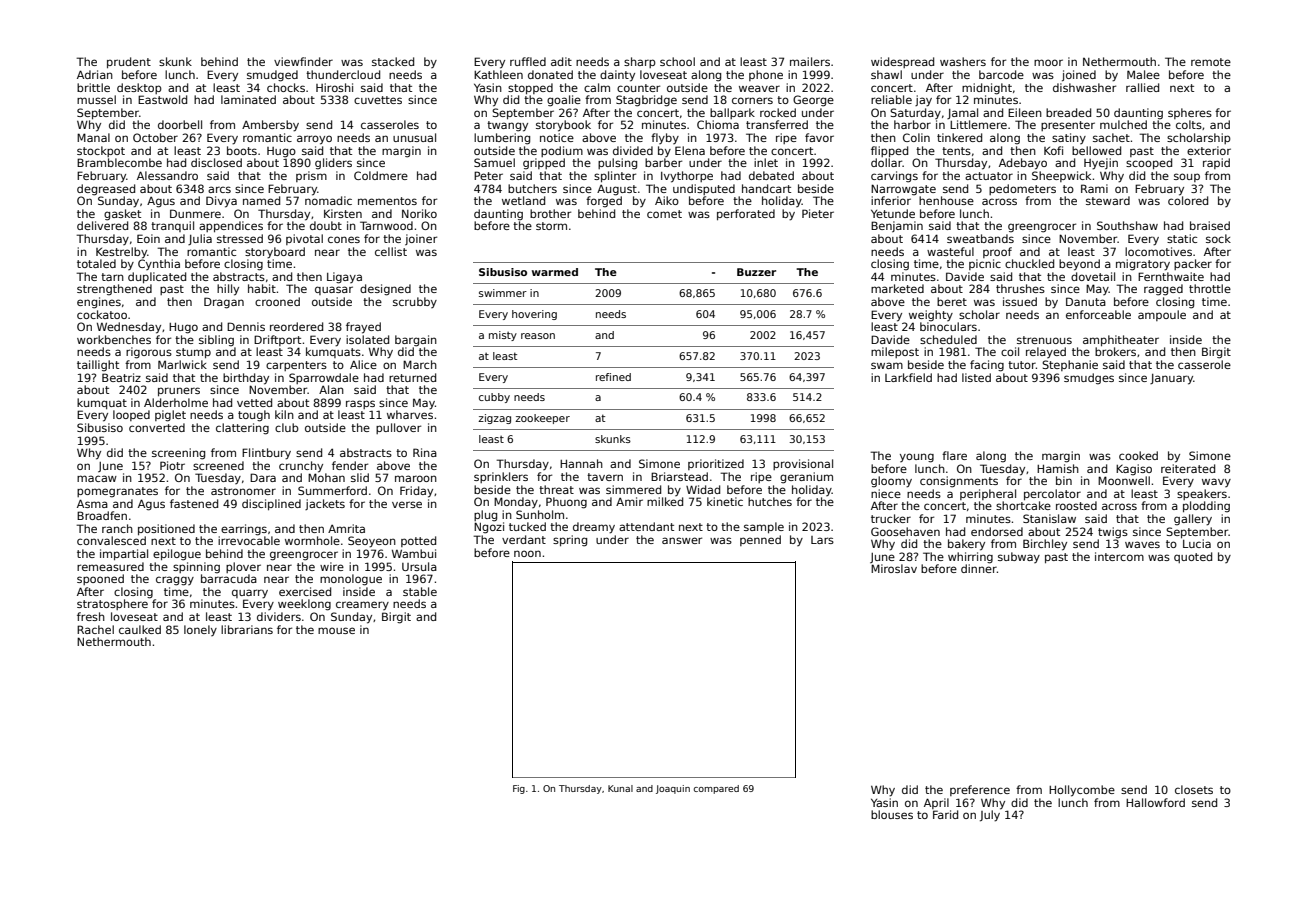 This document has height=924, width=1308. Describe the element at coordinates (336, 630) in the document. I see `mouse` at that location.
